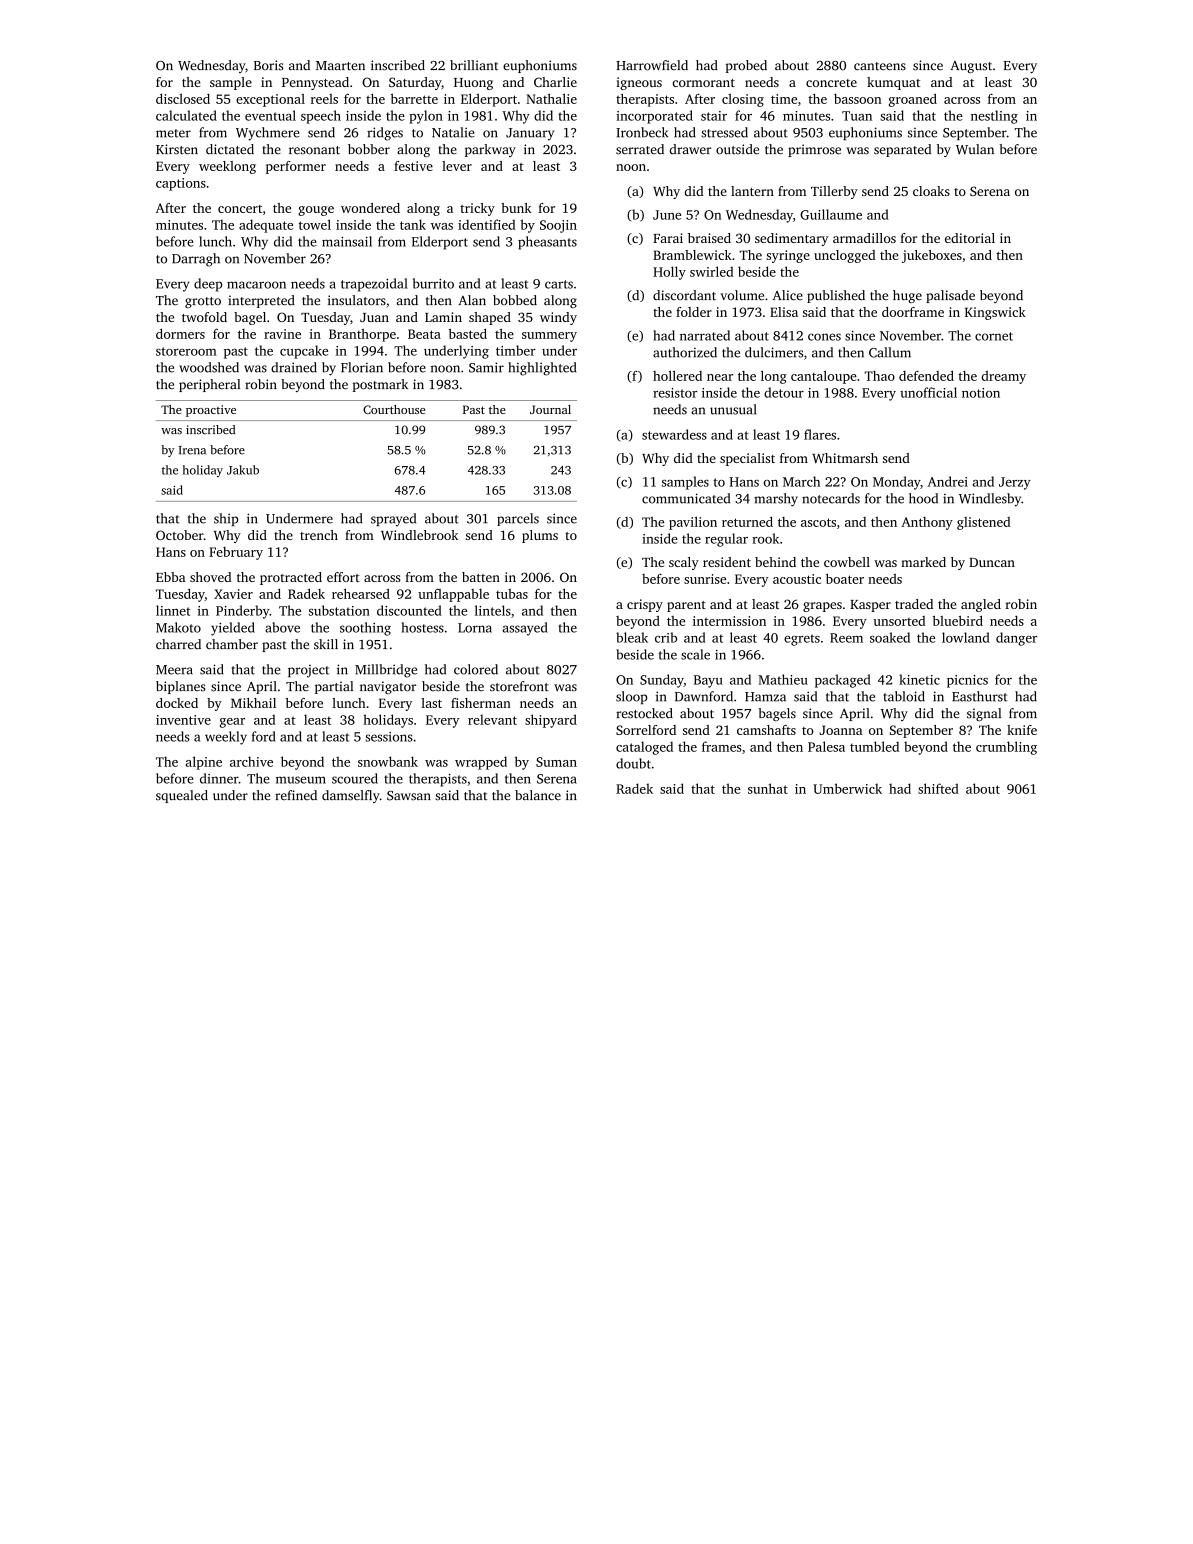  What do you see at coordinates (846, 638) in the screenshot?
I see `Reem` at bounding box center [846, 638].
